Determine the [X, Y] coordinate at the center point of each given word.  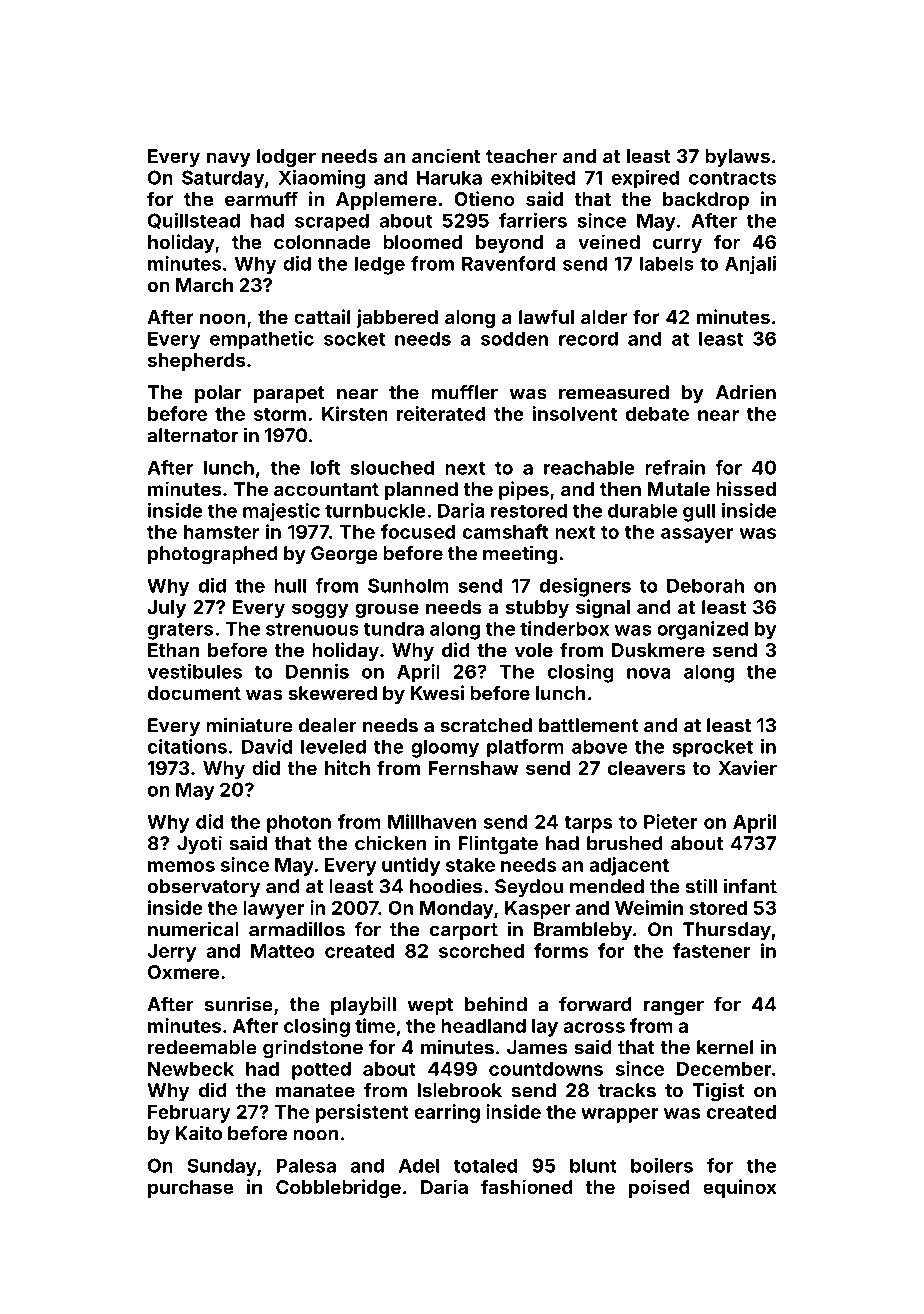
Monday [457, 910]
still [701, 886]
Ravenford [508, 263]
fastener [712, 950]
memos [181, 866]
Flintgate [498, 845]
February [189, 1114]
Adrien [746, 392]
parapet [289, 394]
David [267, 746]
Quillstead [194, 221]
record [588, 338]
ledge [380, 265]
